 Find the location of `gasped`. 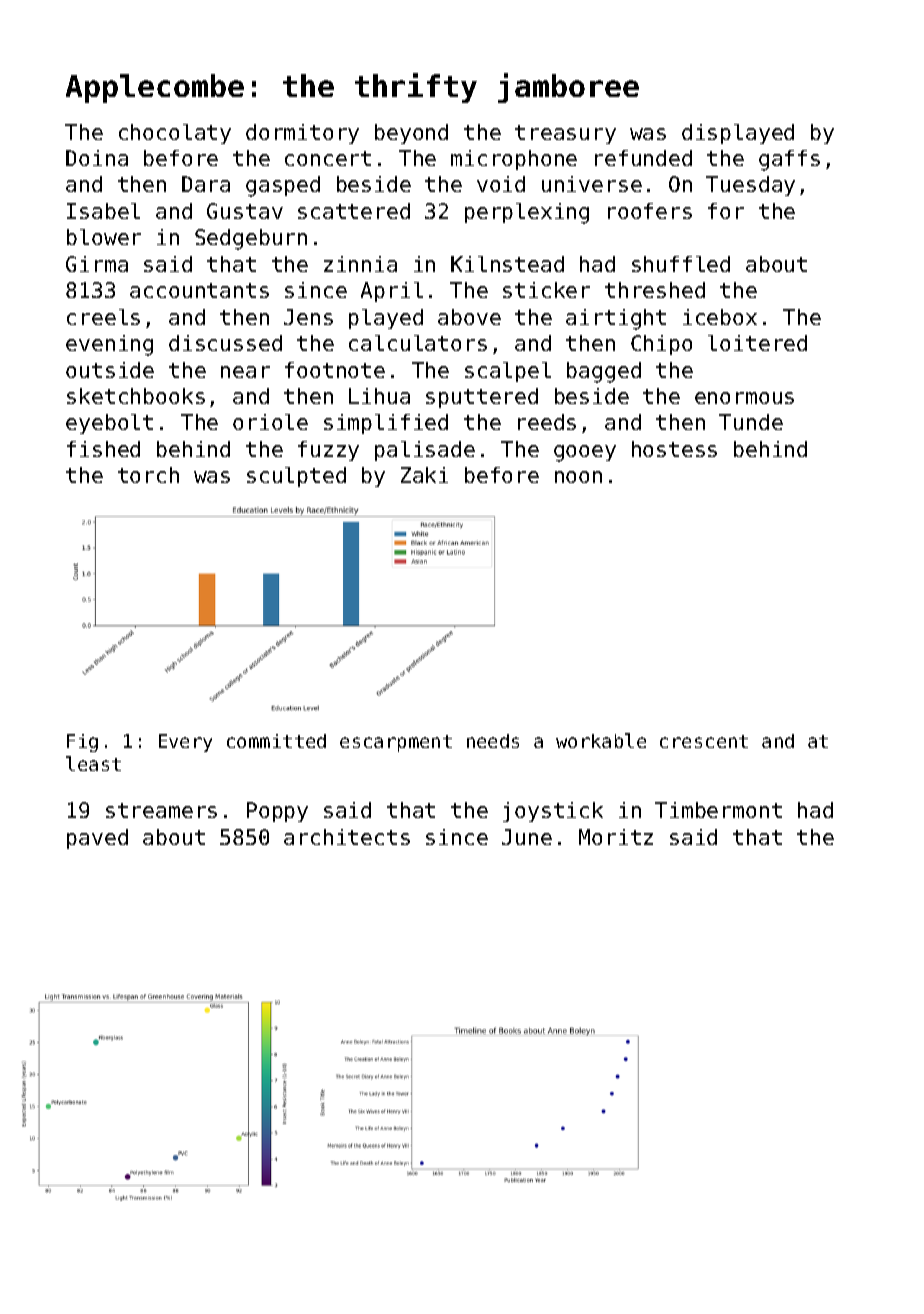

gasped is located at coordinates (283, 186).
